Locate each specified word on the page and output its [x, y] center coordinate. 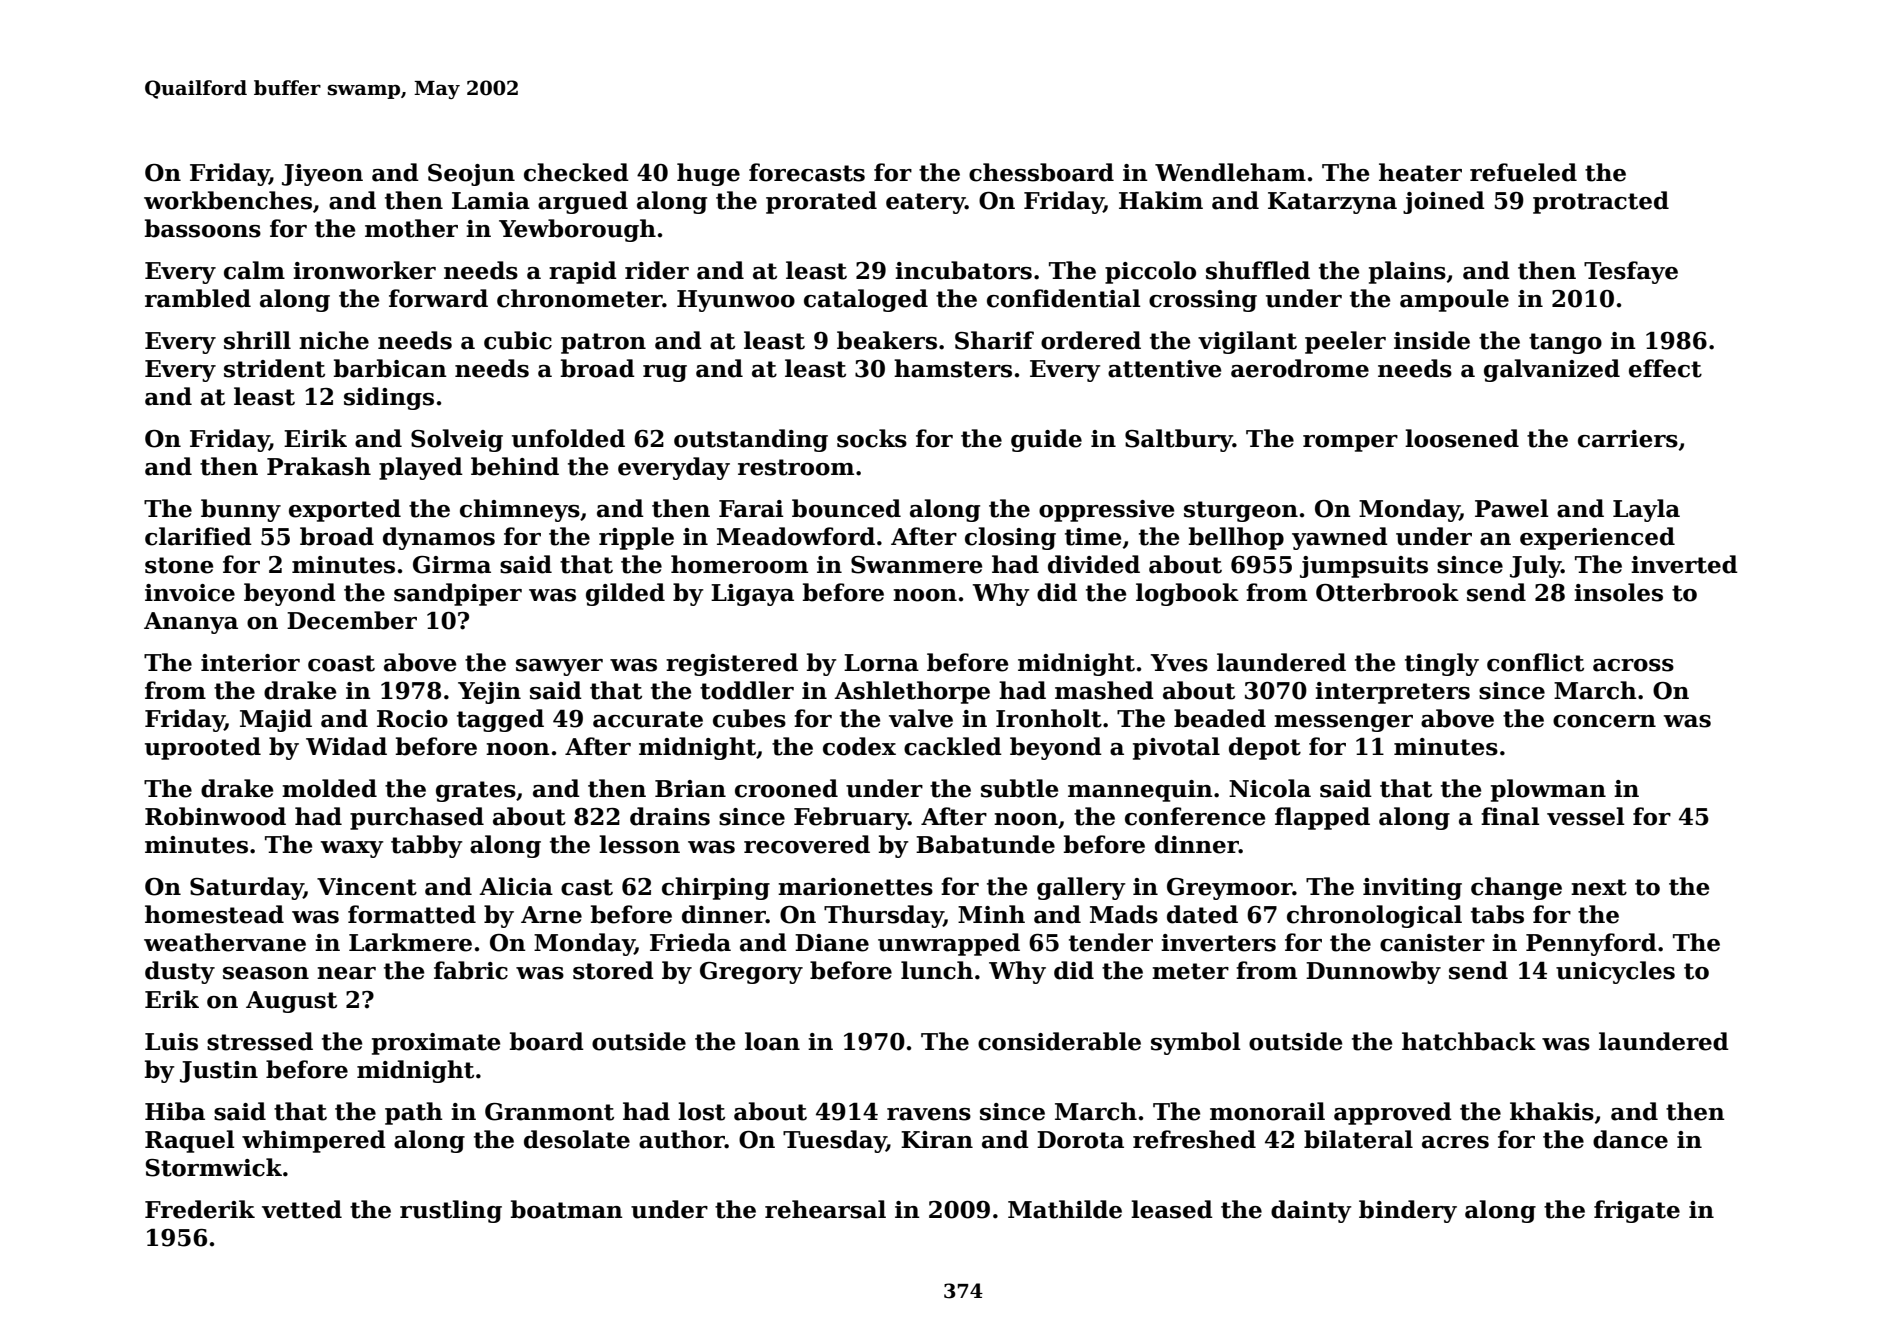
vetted [302, 1209]
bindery [1408, 1211]
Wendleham [1230, 172]
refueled [1523, 172]
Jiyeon [322, 175]
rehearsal [825, 1209]
